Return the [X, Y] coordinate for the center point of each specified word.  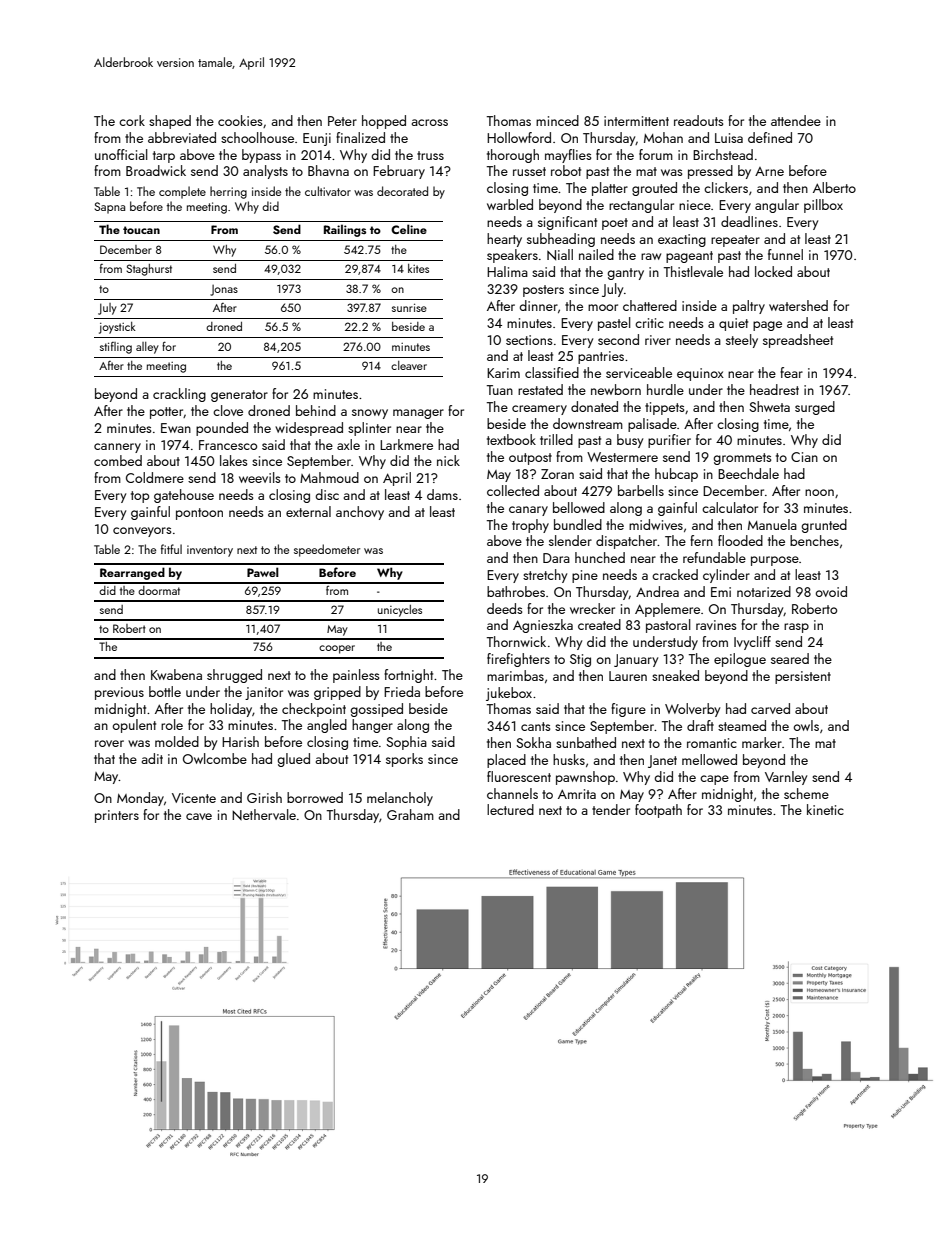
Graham [410, 814]
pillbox [823, 206]
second [618, 339]
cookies [240, 120]
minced [557, 120]
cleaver [409, 365]
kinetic [825, 809]
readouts [698, 120]
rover [109, 743]
